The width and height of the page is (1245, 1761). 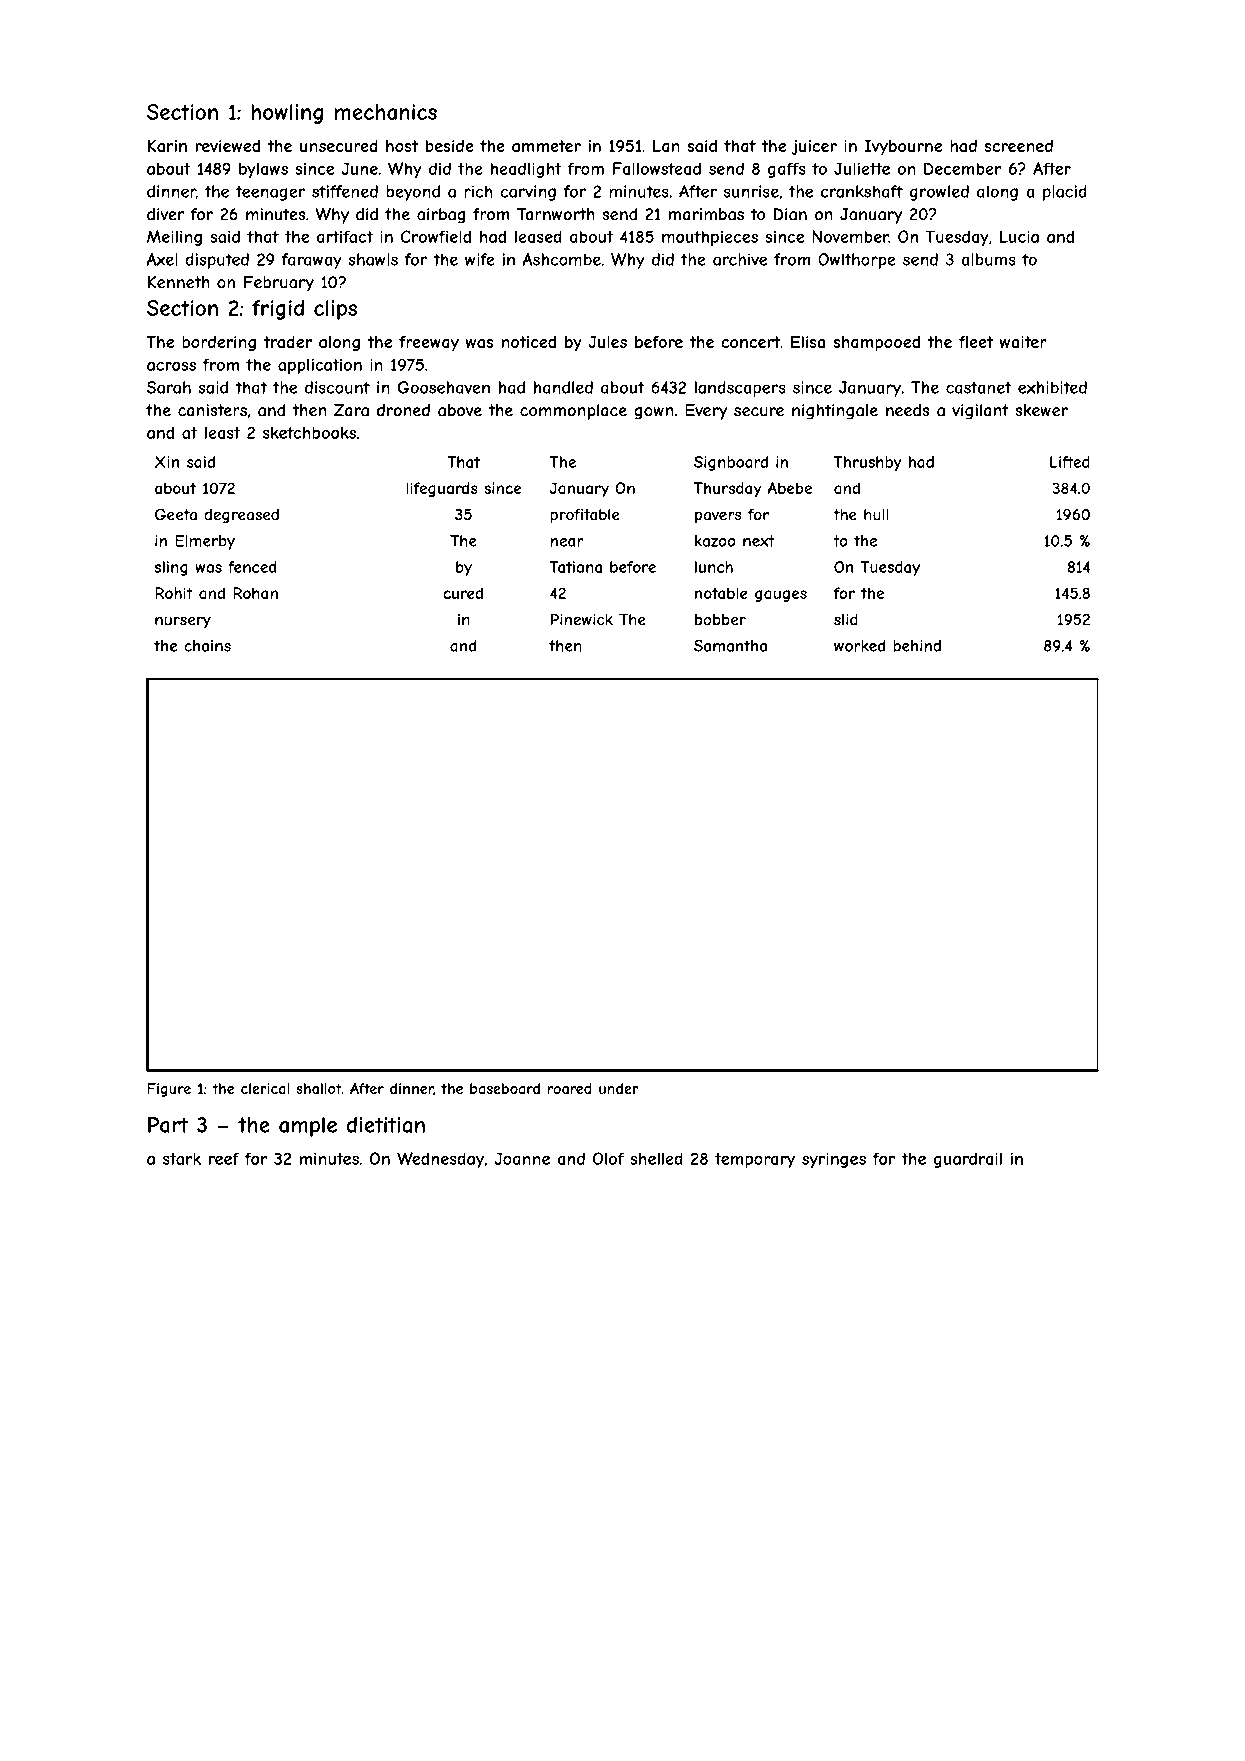 What do you see at coordinates (442, 489) in the page?
I see `lifeguards` at bounding box center [442, 489].
